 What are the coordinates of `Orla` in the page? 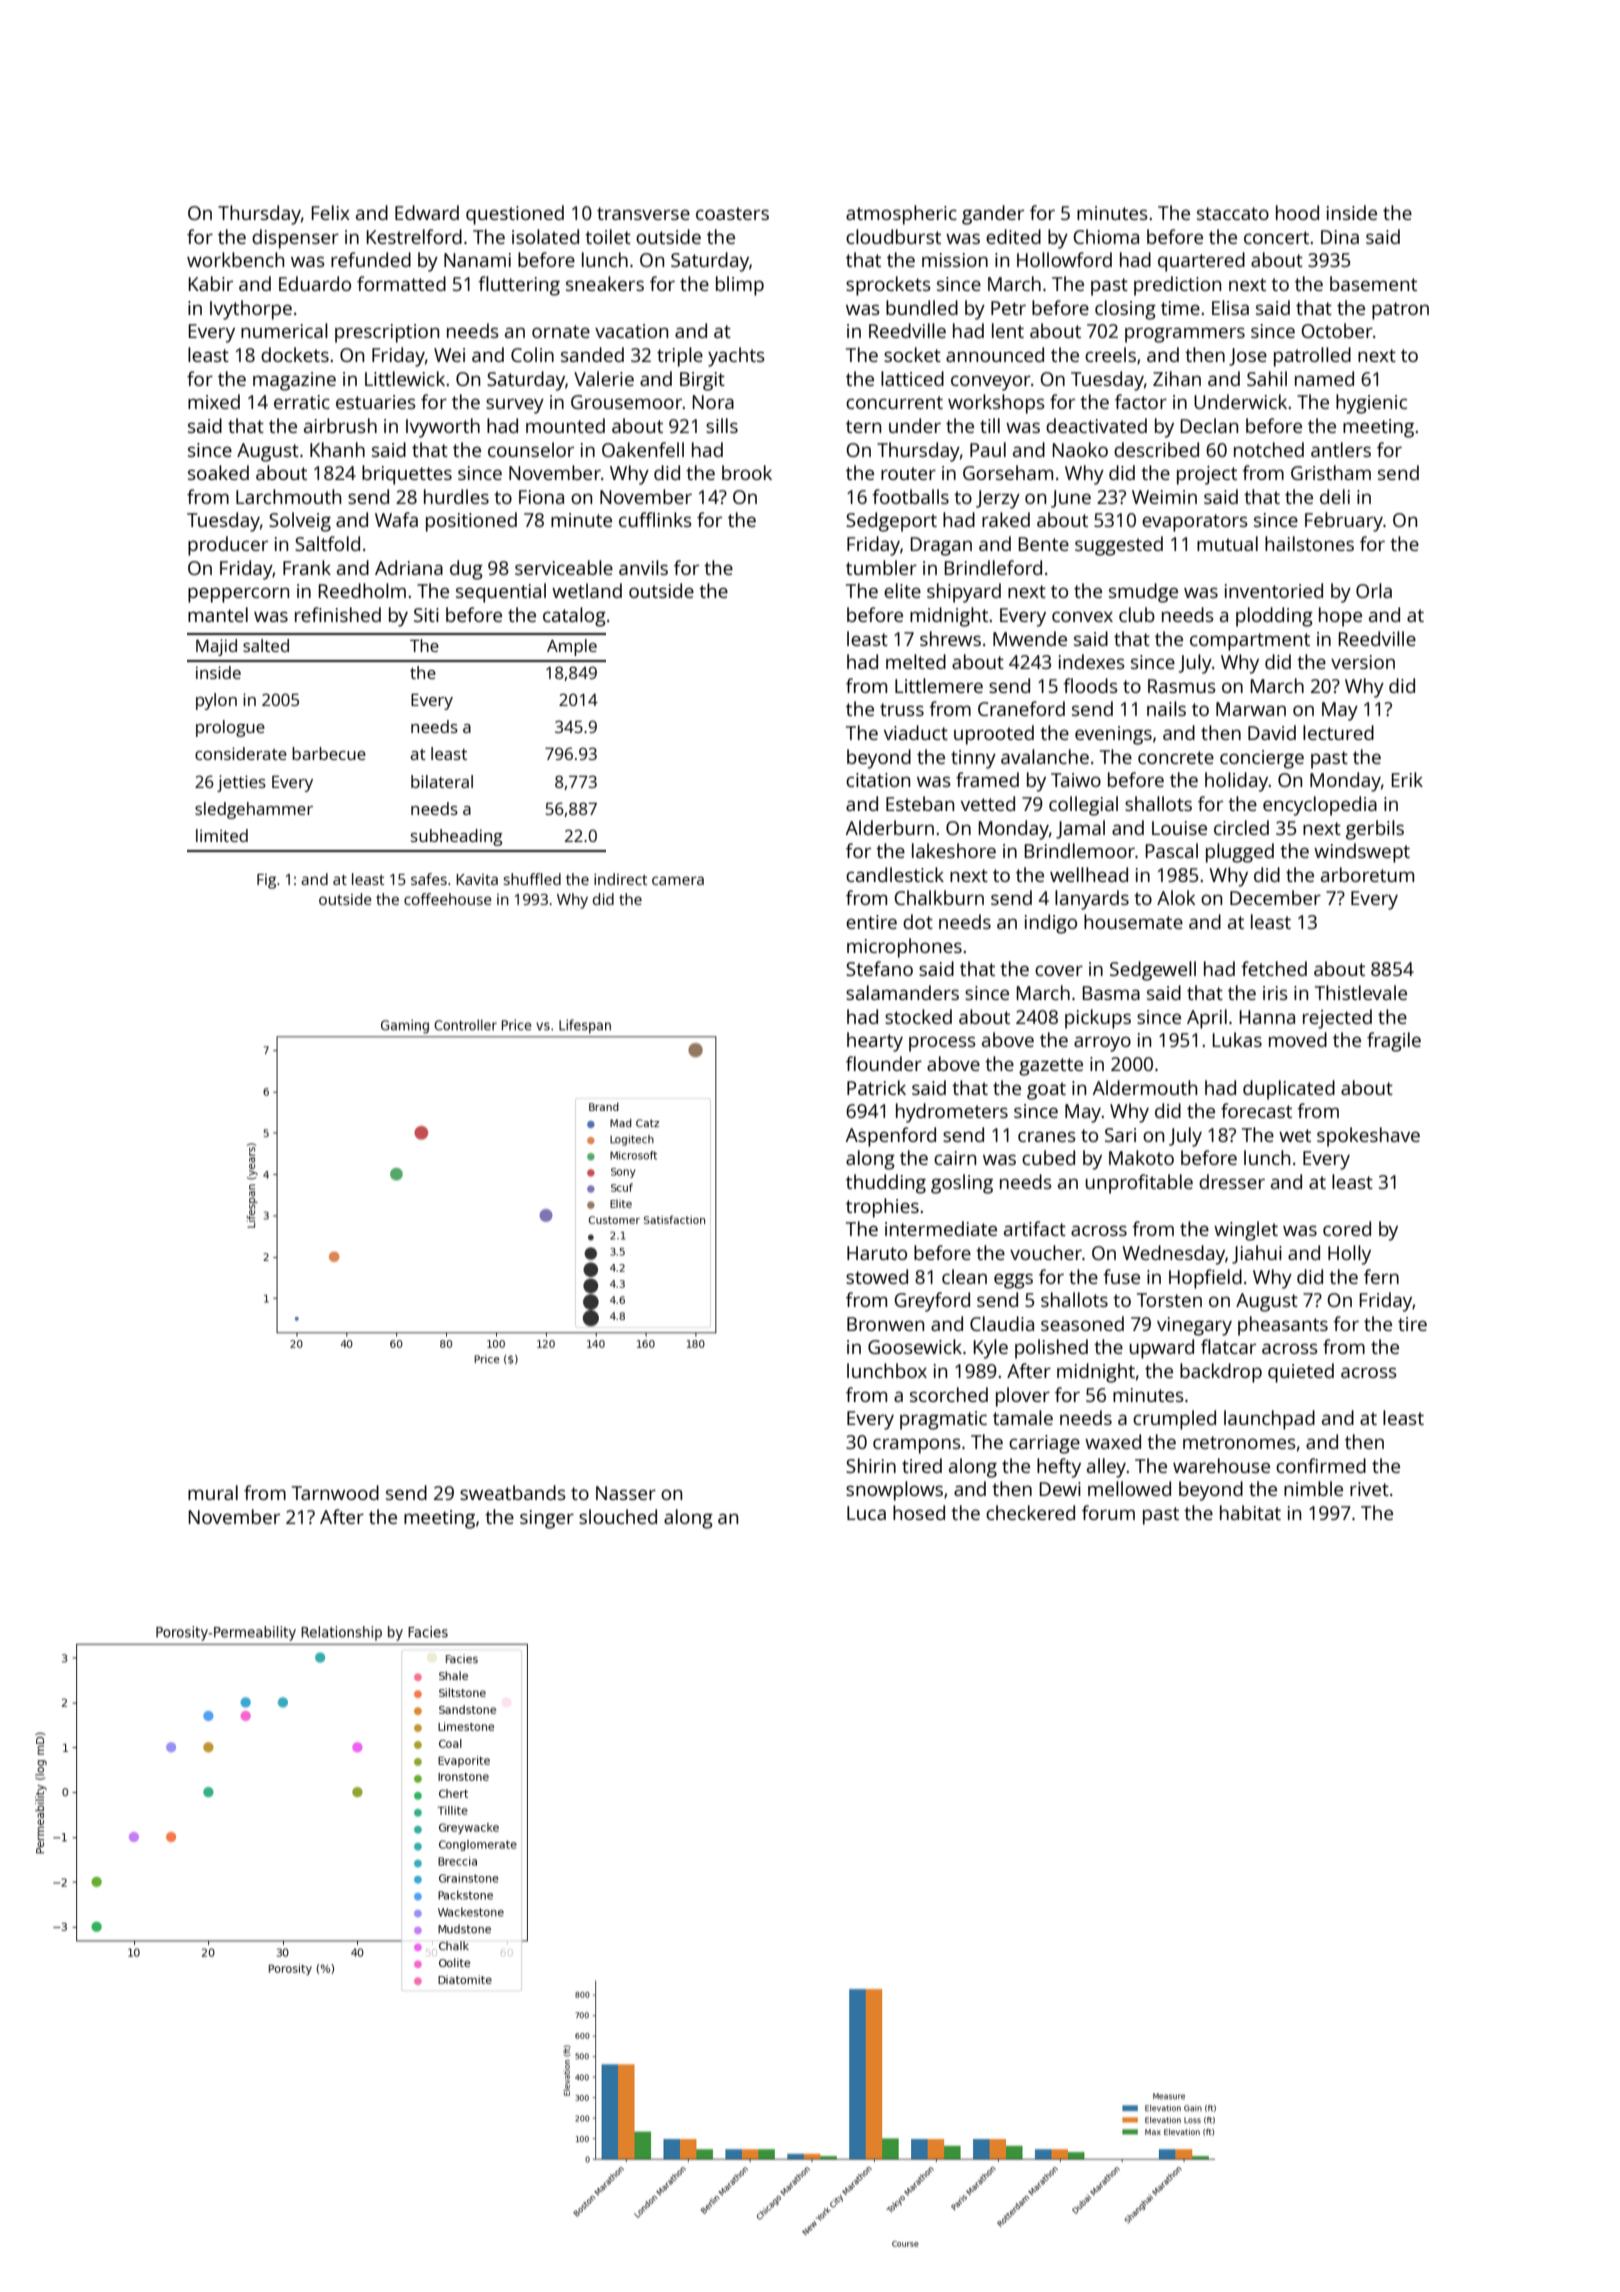 It's located at (1374, 590).
